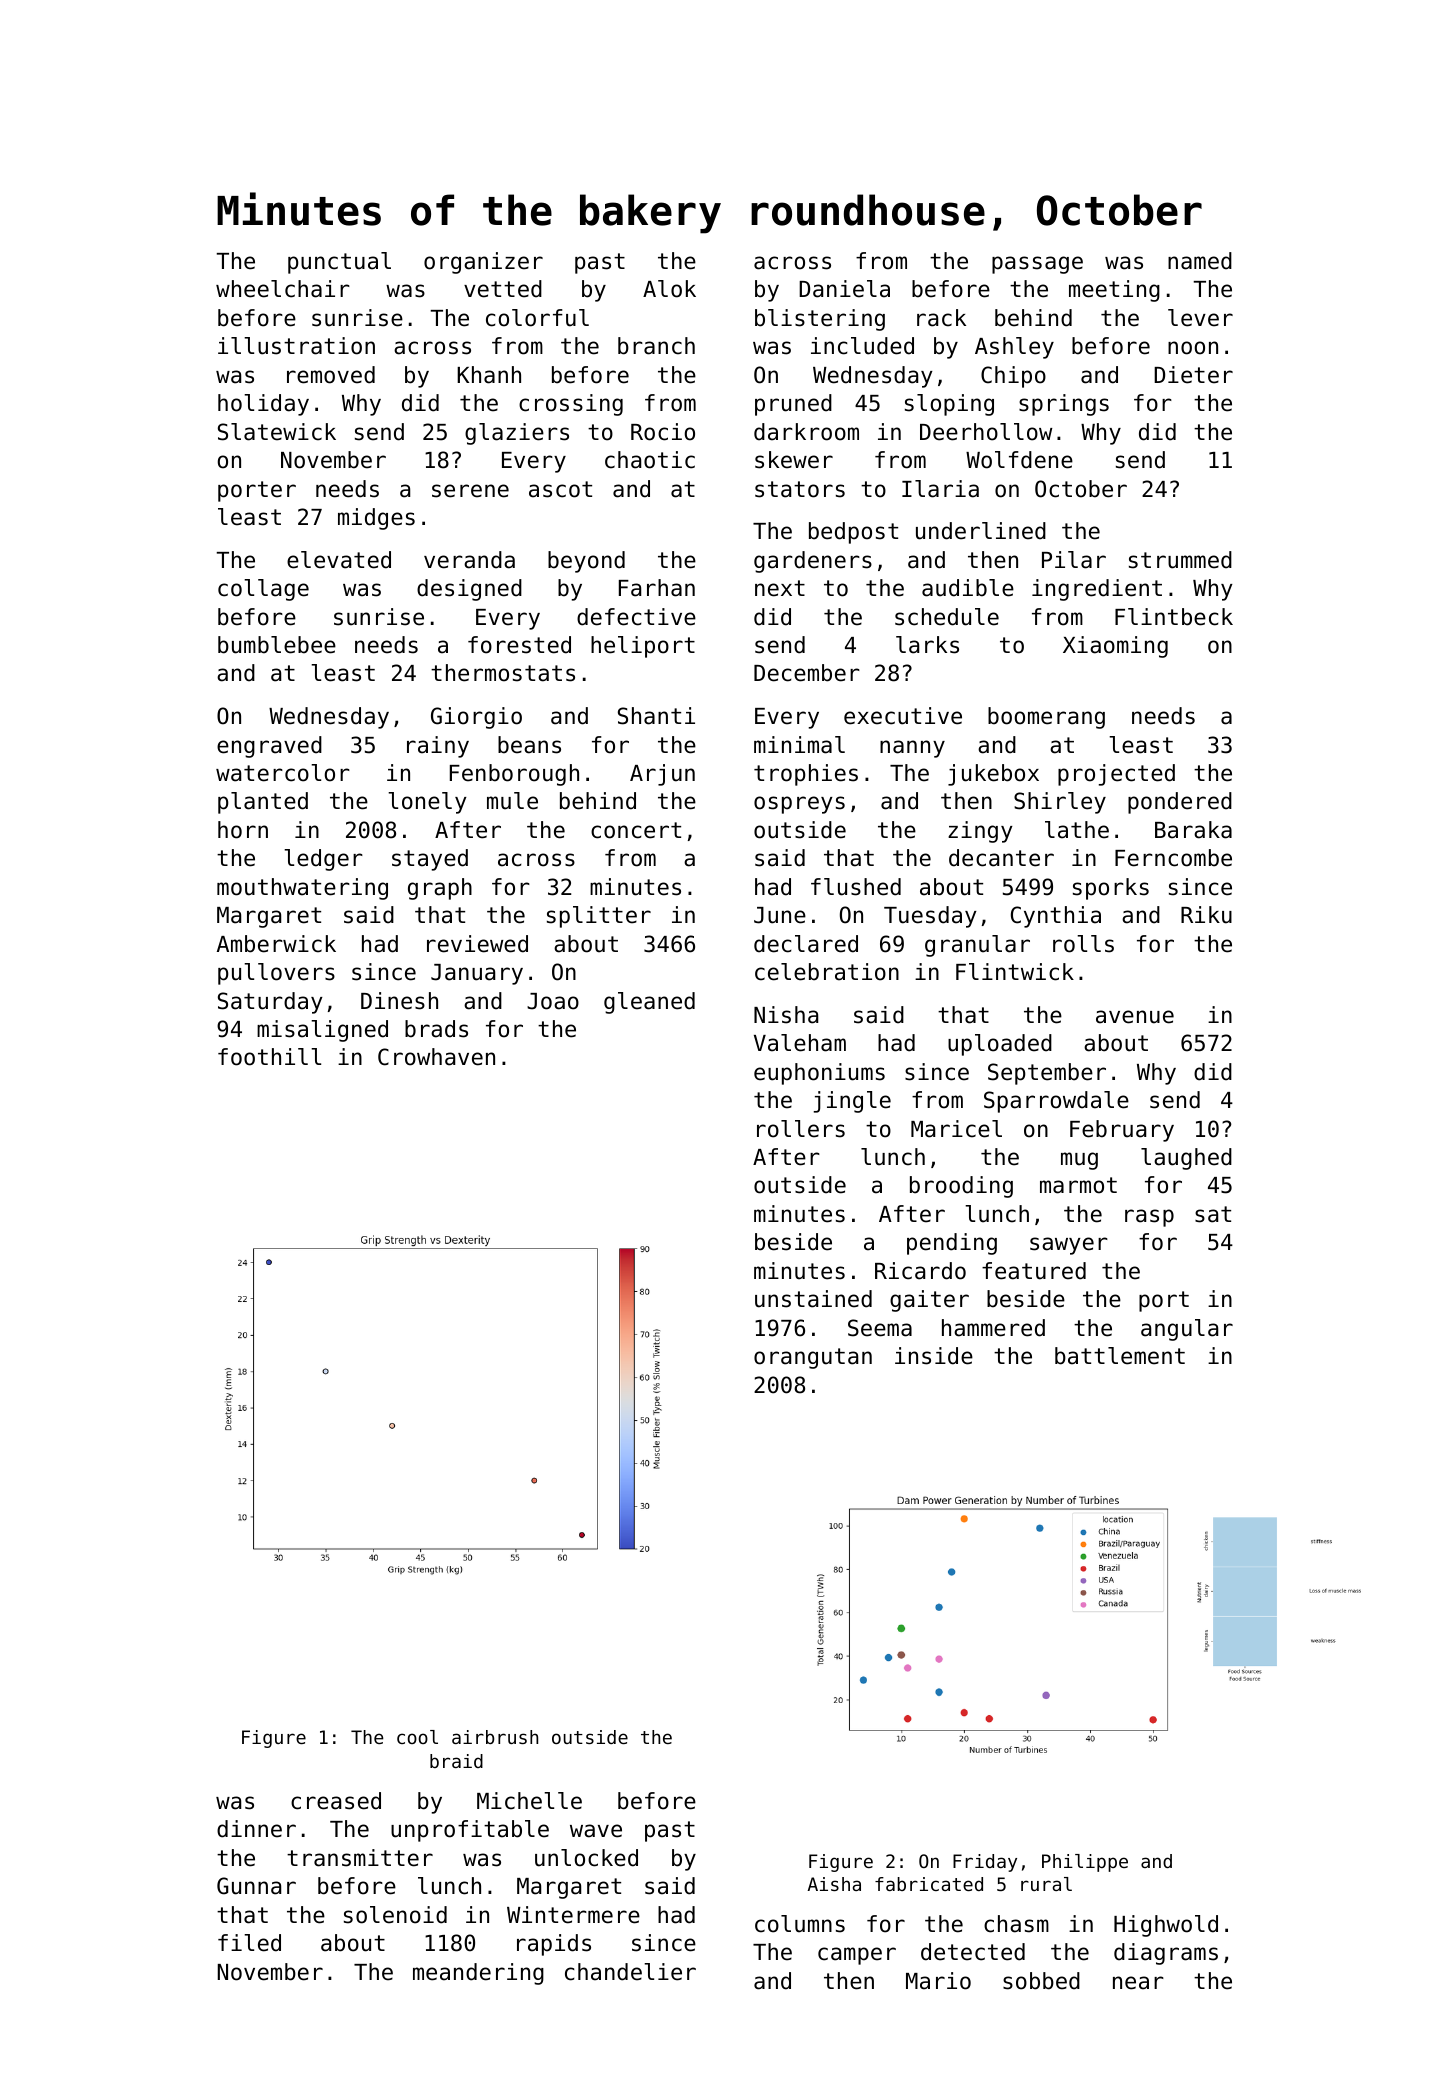  I want to click on rollers, so click(801, 1129).
